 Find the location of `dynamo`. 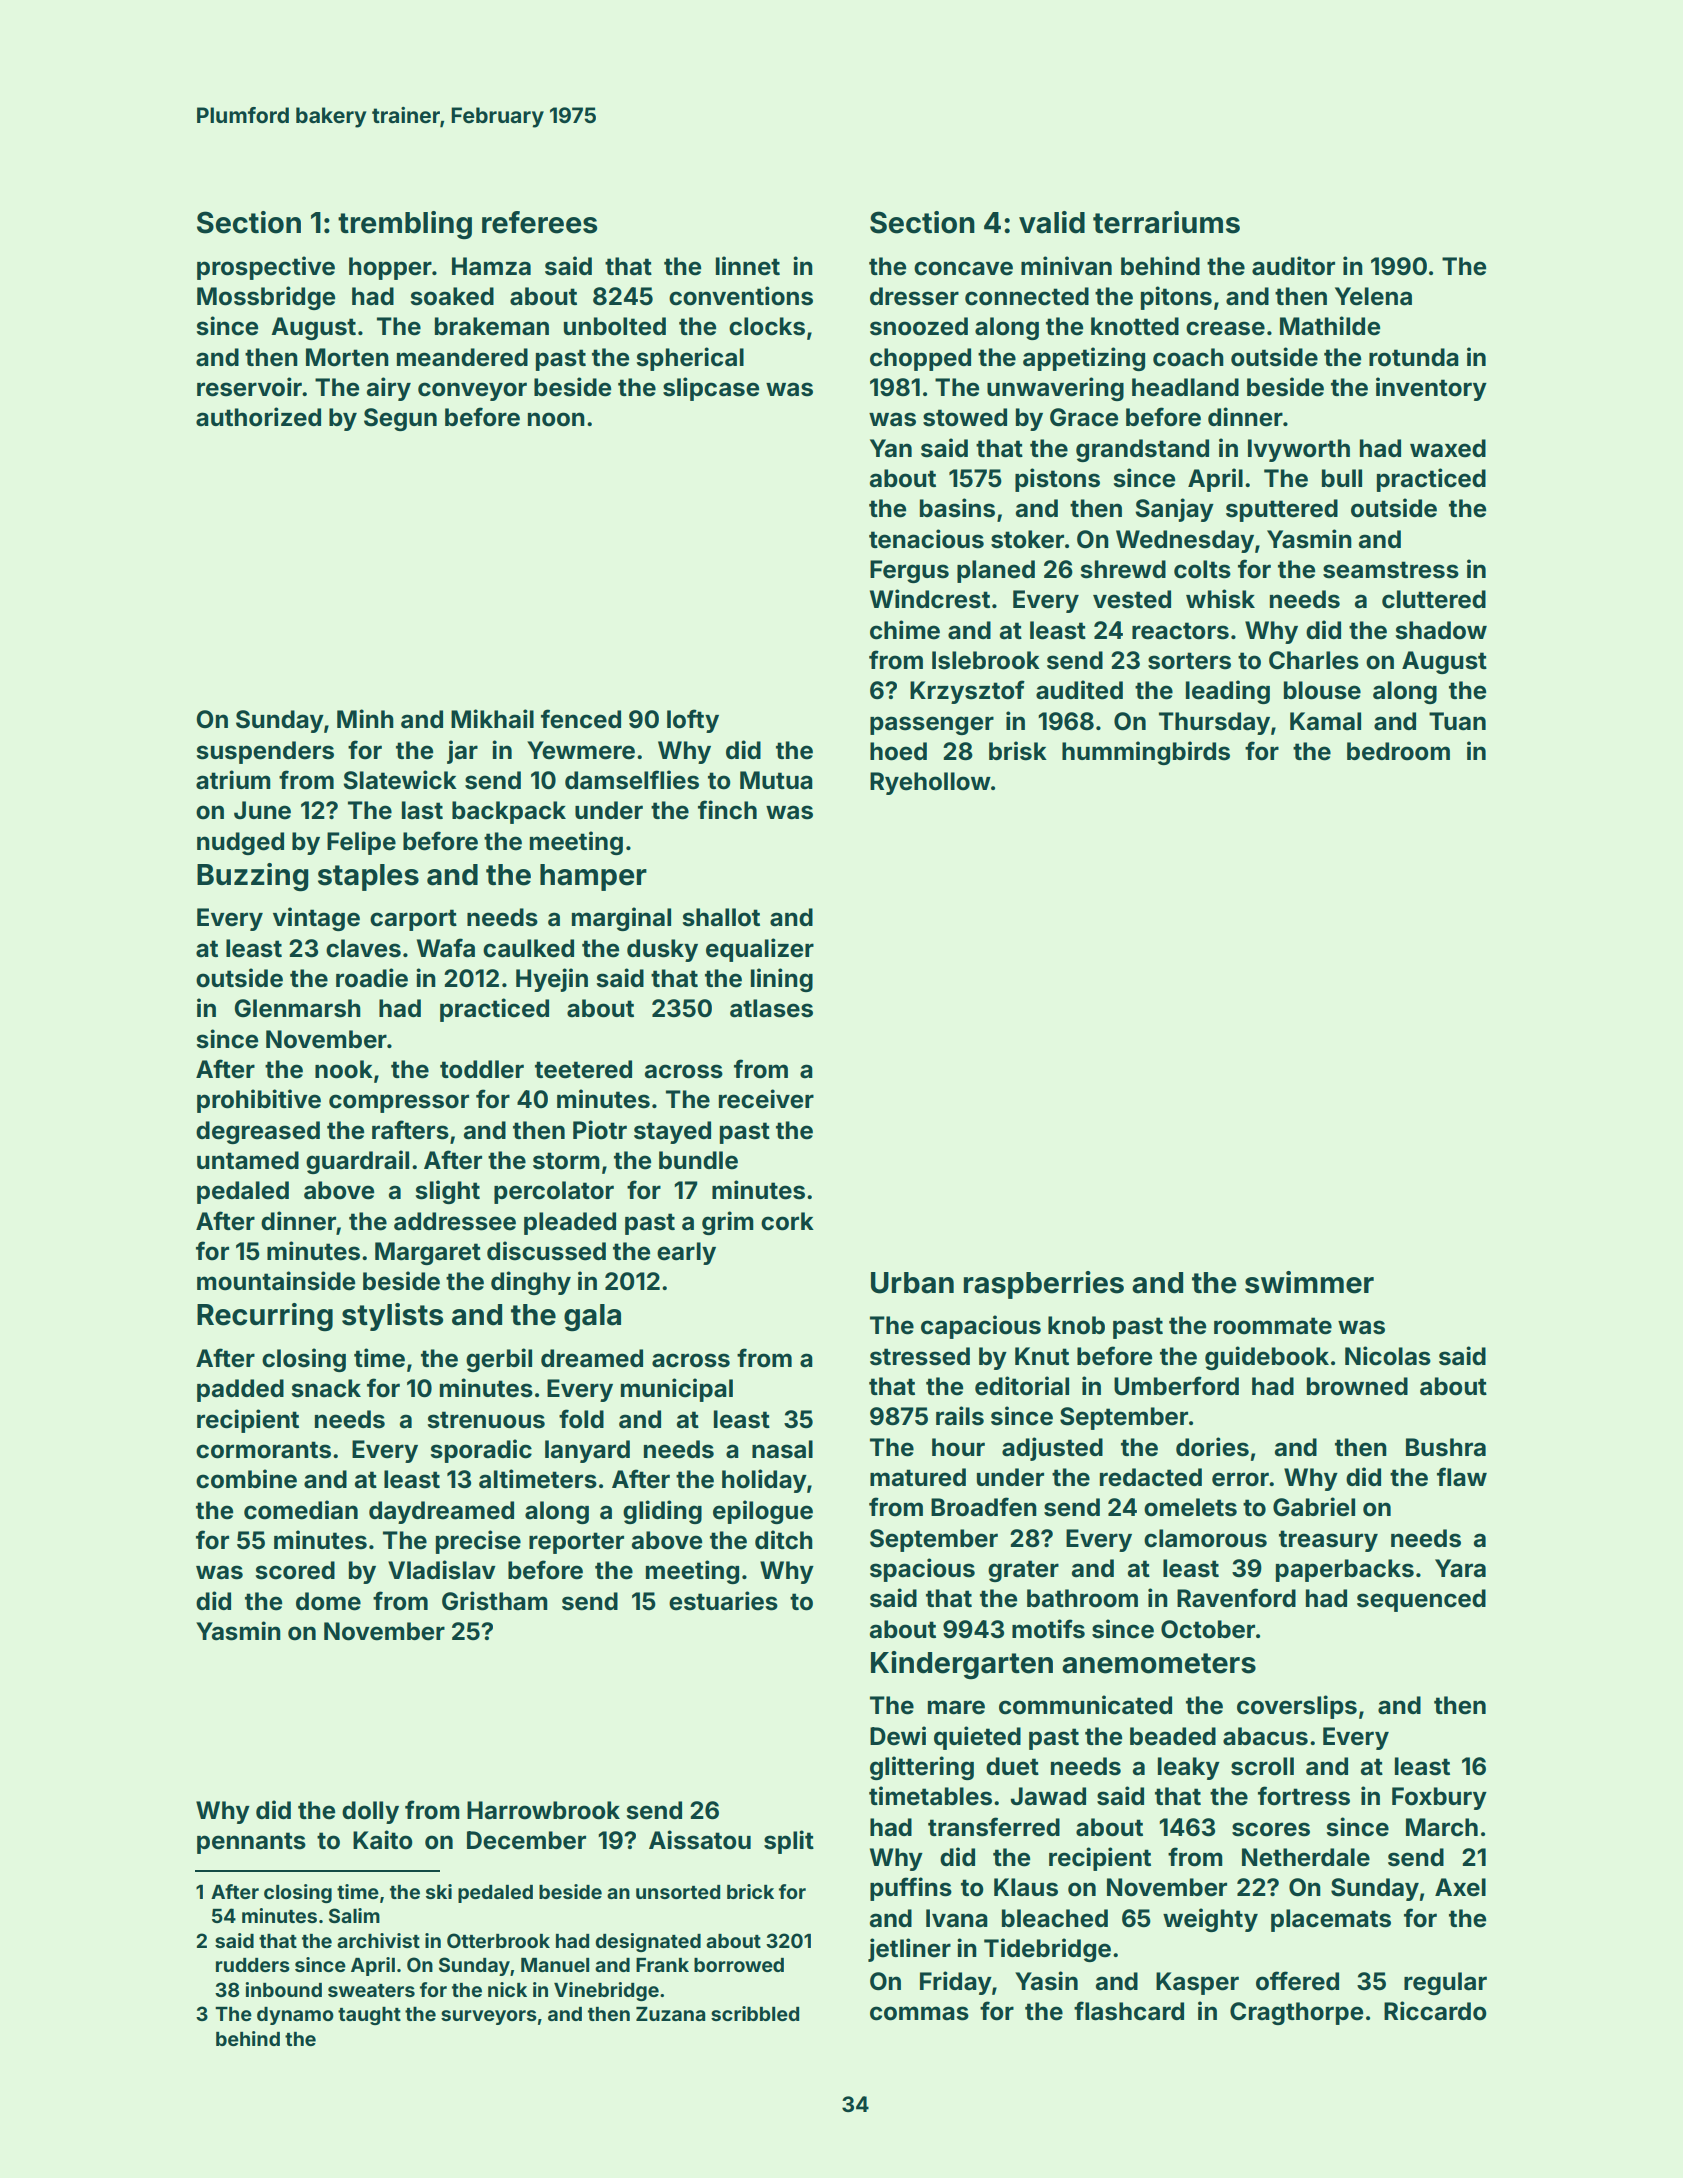

dynamo is located at coordinates (295, 2016).
